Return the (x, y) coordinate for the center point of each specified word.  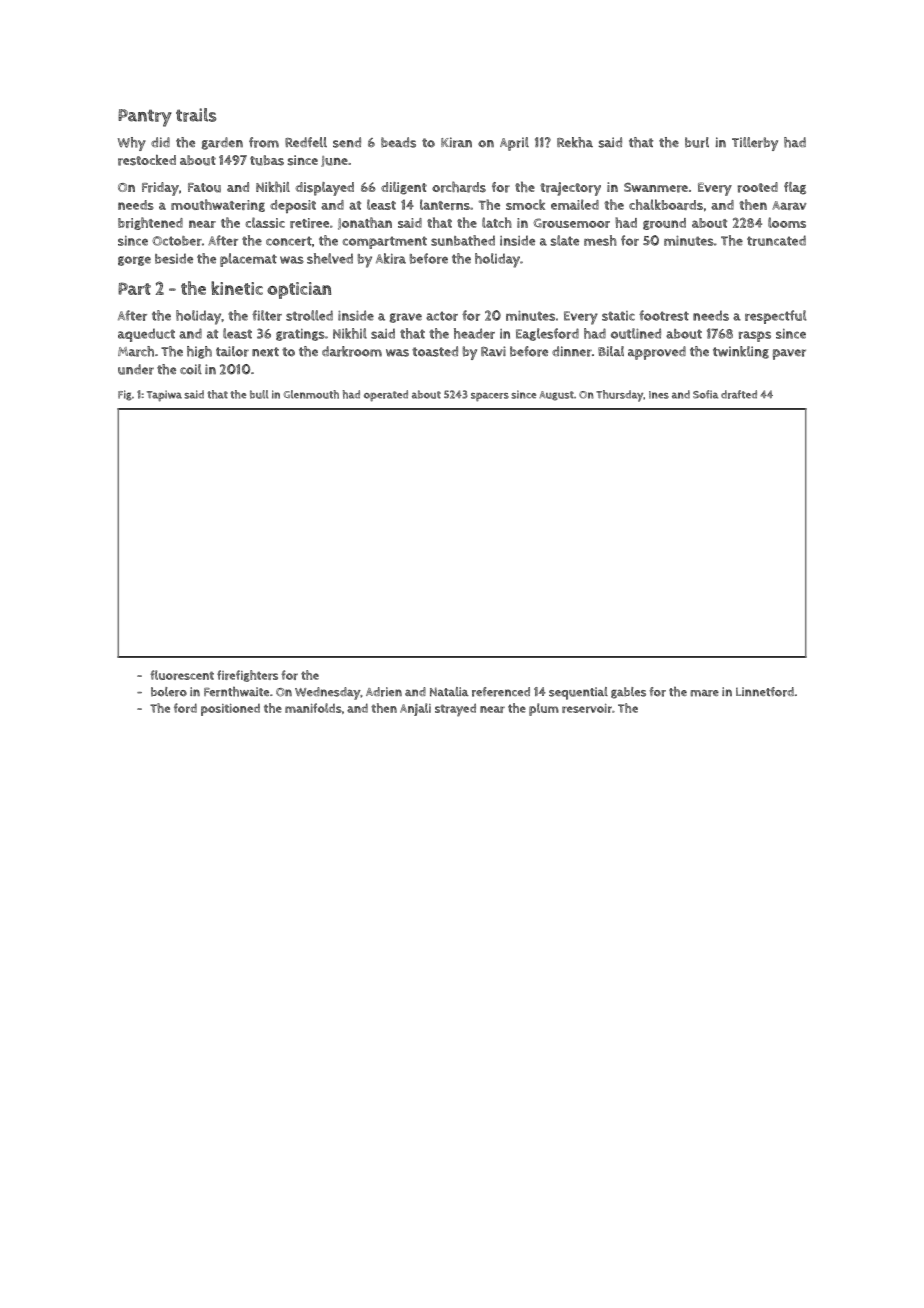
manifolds (313, 708)
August (556, 396)
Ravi (493, 351)
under (136, 369)
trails (196, 115)
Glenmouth (311, 394)
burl (697, 142)
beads (398, 142)
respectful (776, 317)
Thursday (619, 396)
